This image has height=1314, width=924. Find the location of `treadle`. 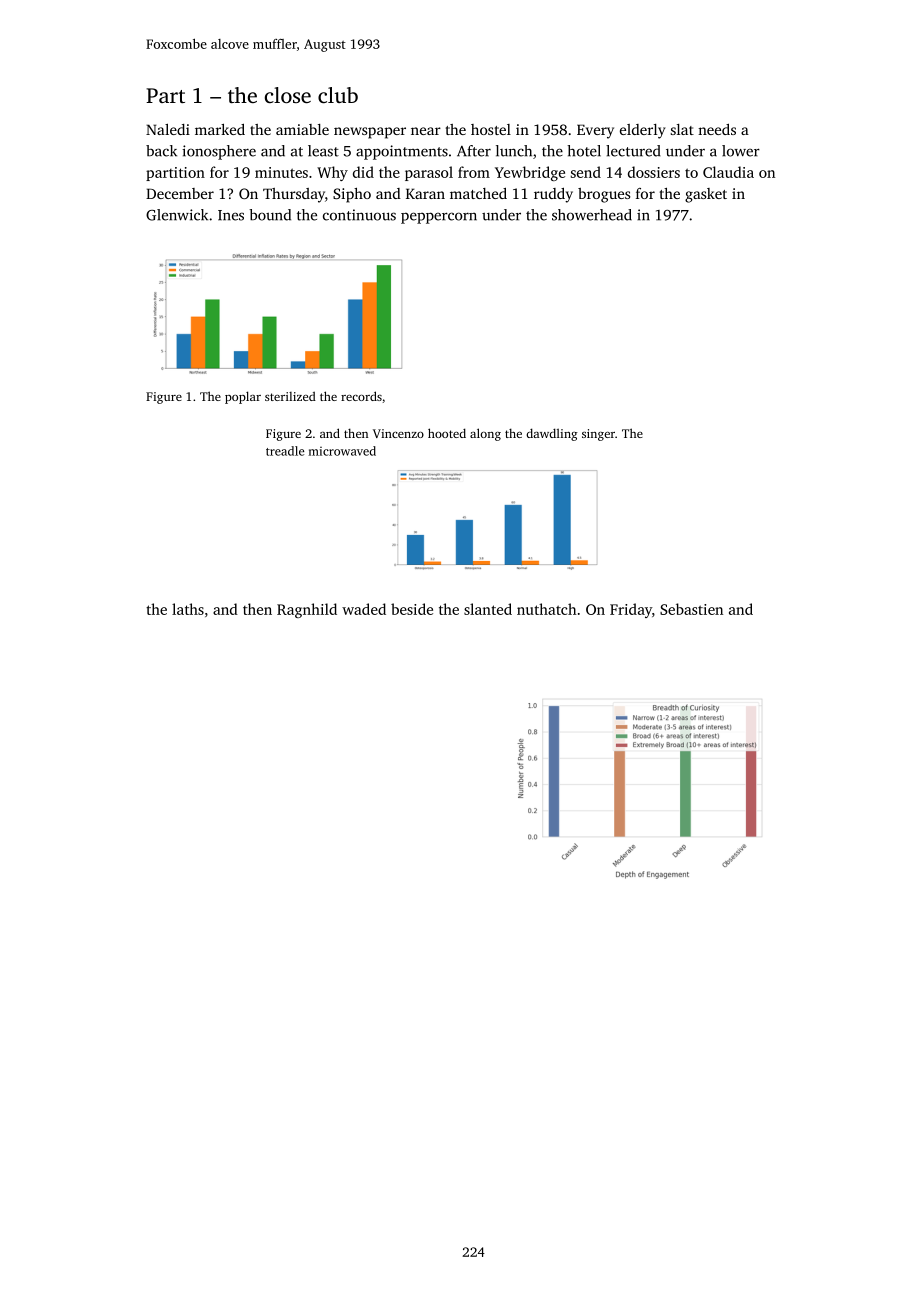

treadle is located at coordinates (285, 451).
